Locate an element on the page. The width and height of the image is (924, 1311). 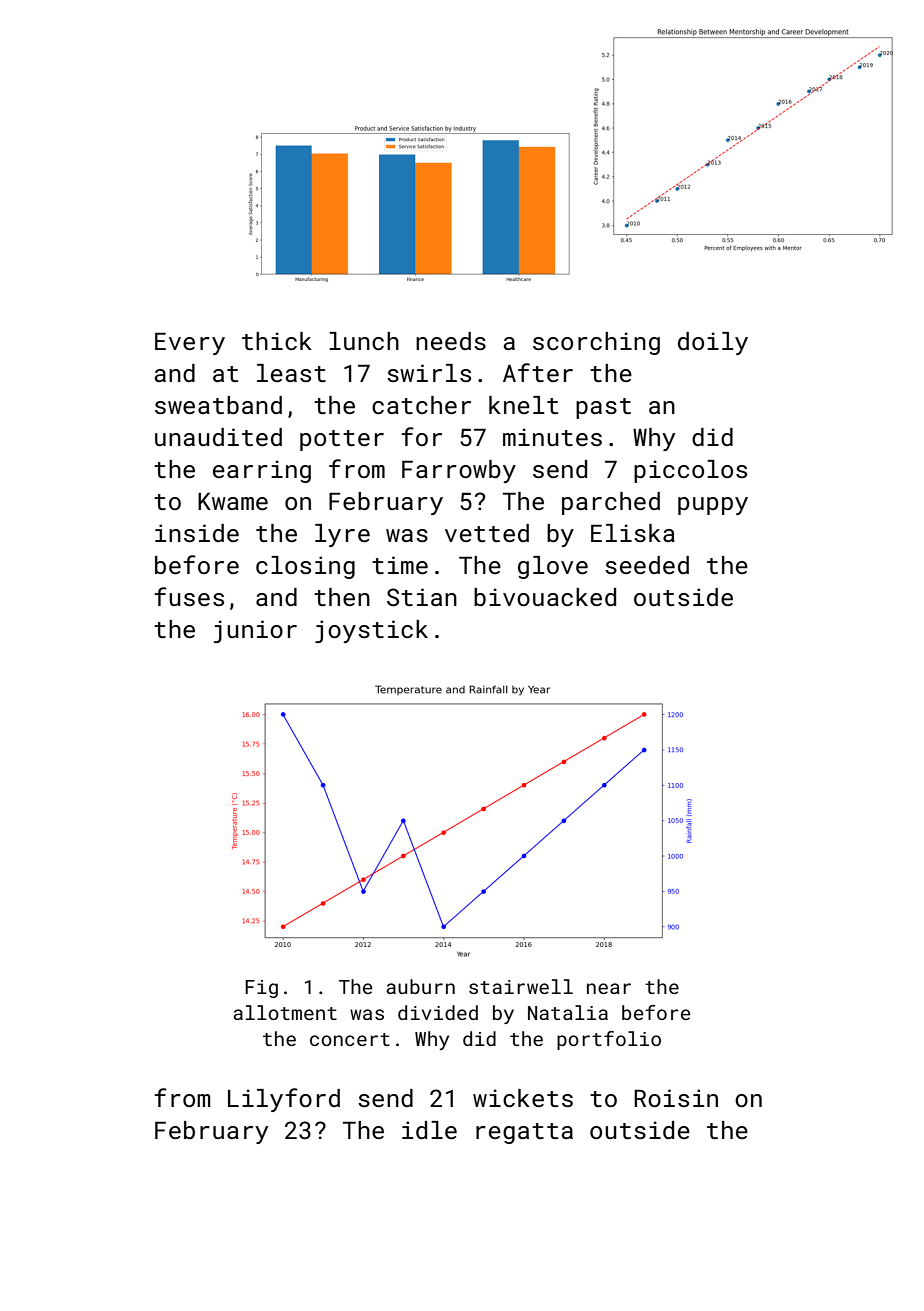
Every is located at coordinates (190, 344).
